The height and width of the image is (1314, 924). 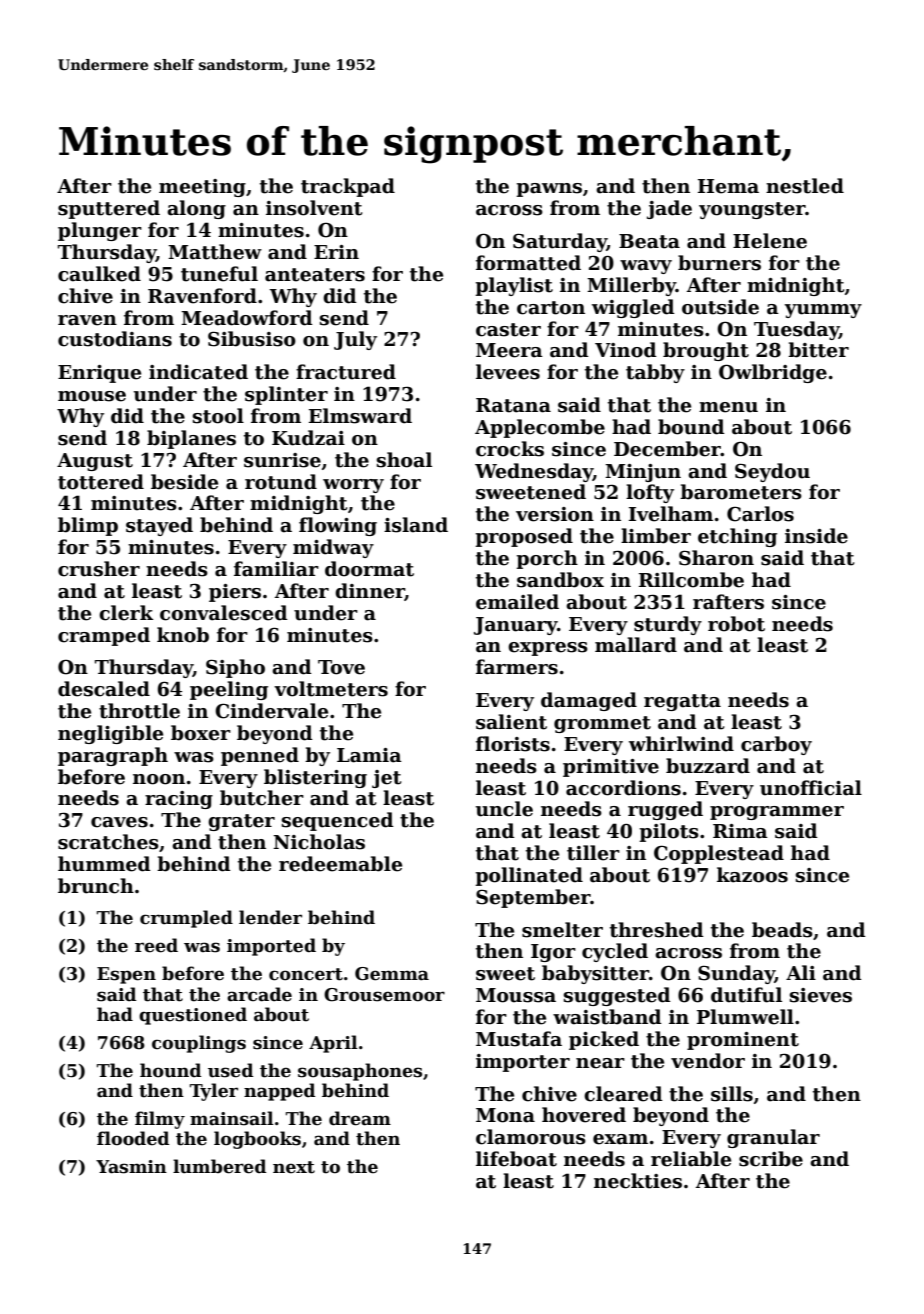 I want to click on emailed, so click(x=517, y=602).
